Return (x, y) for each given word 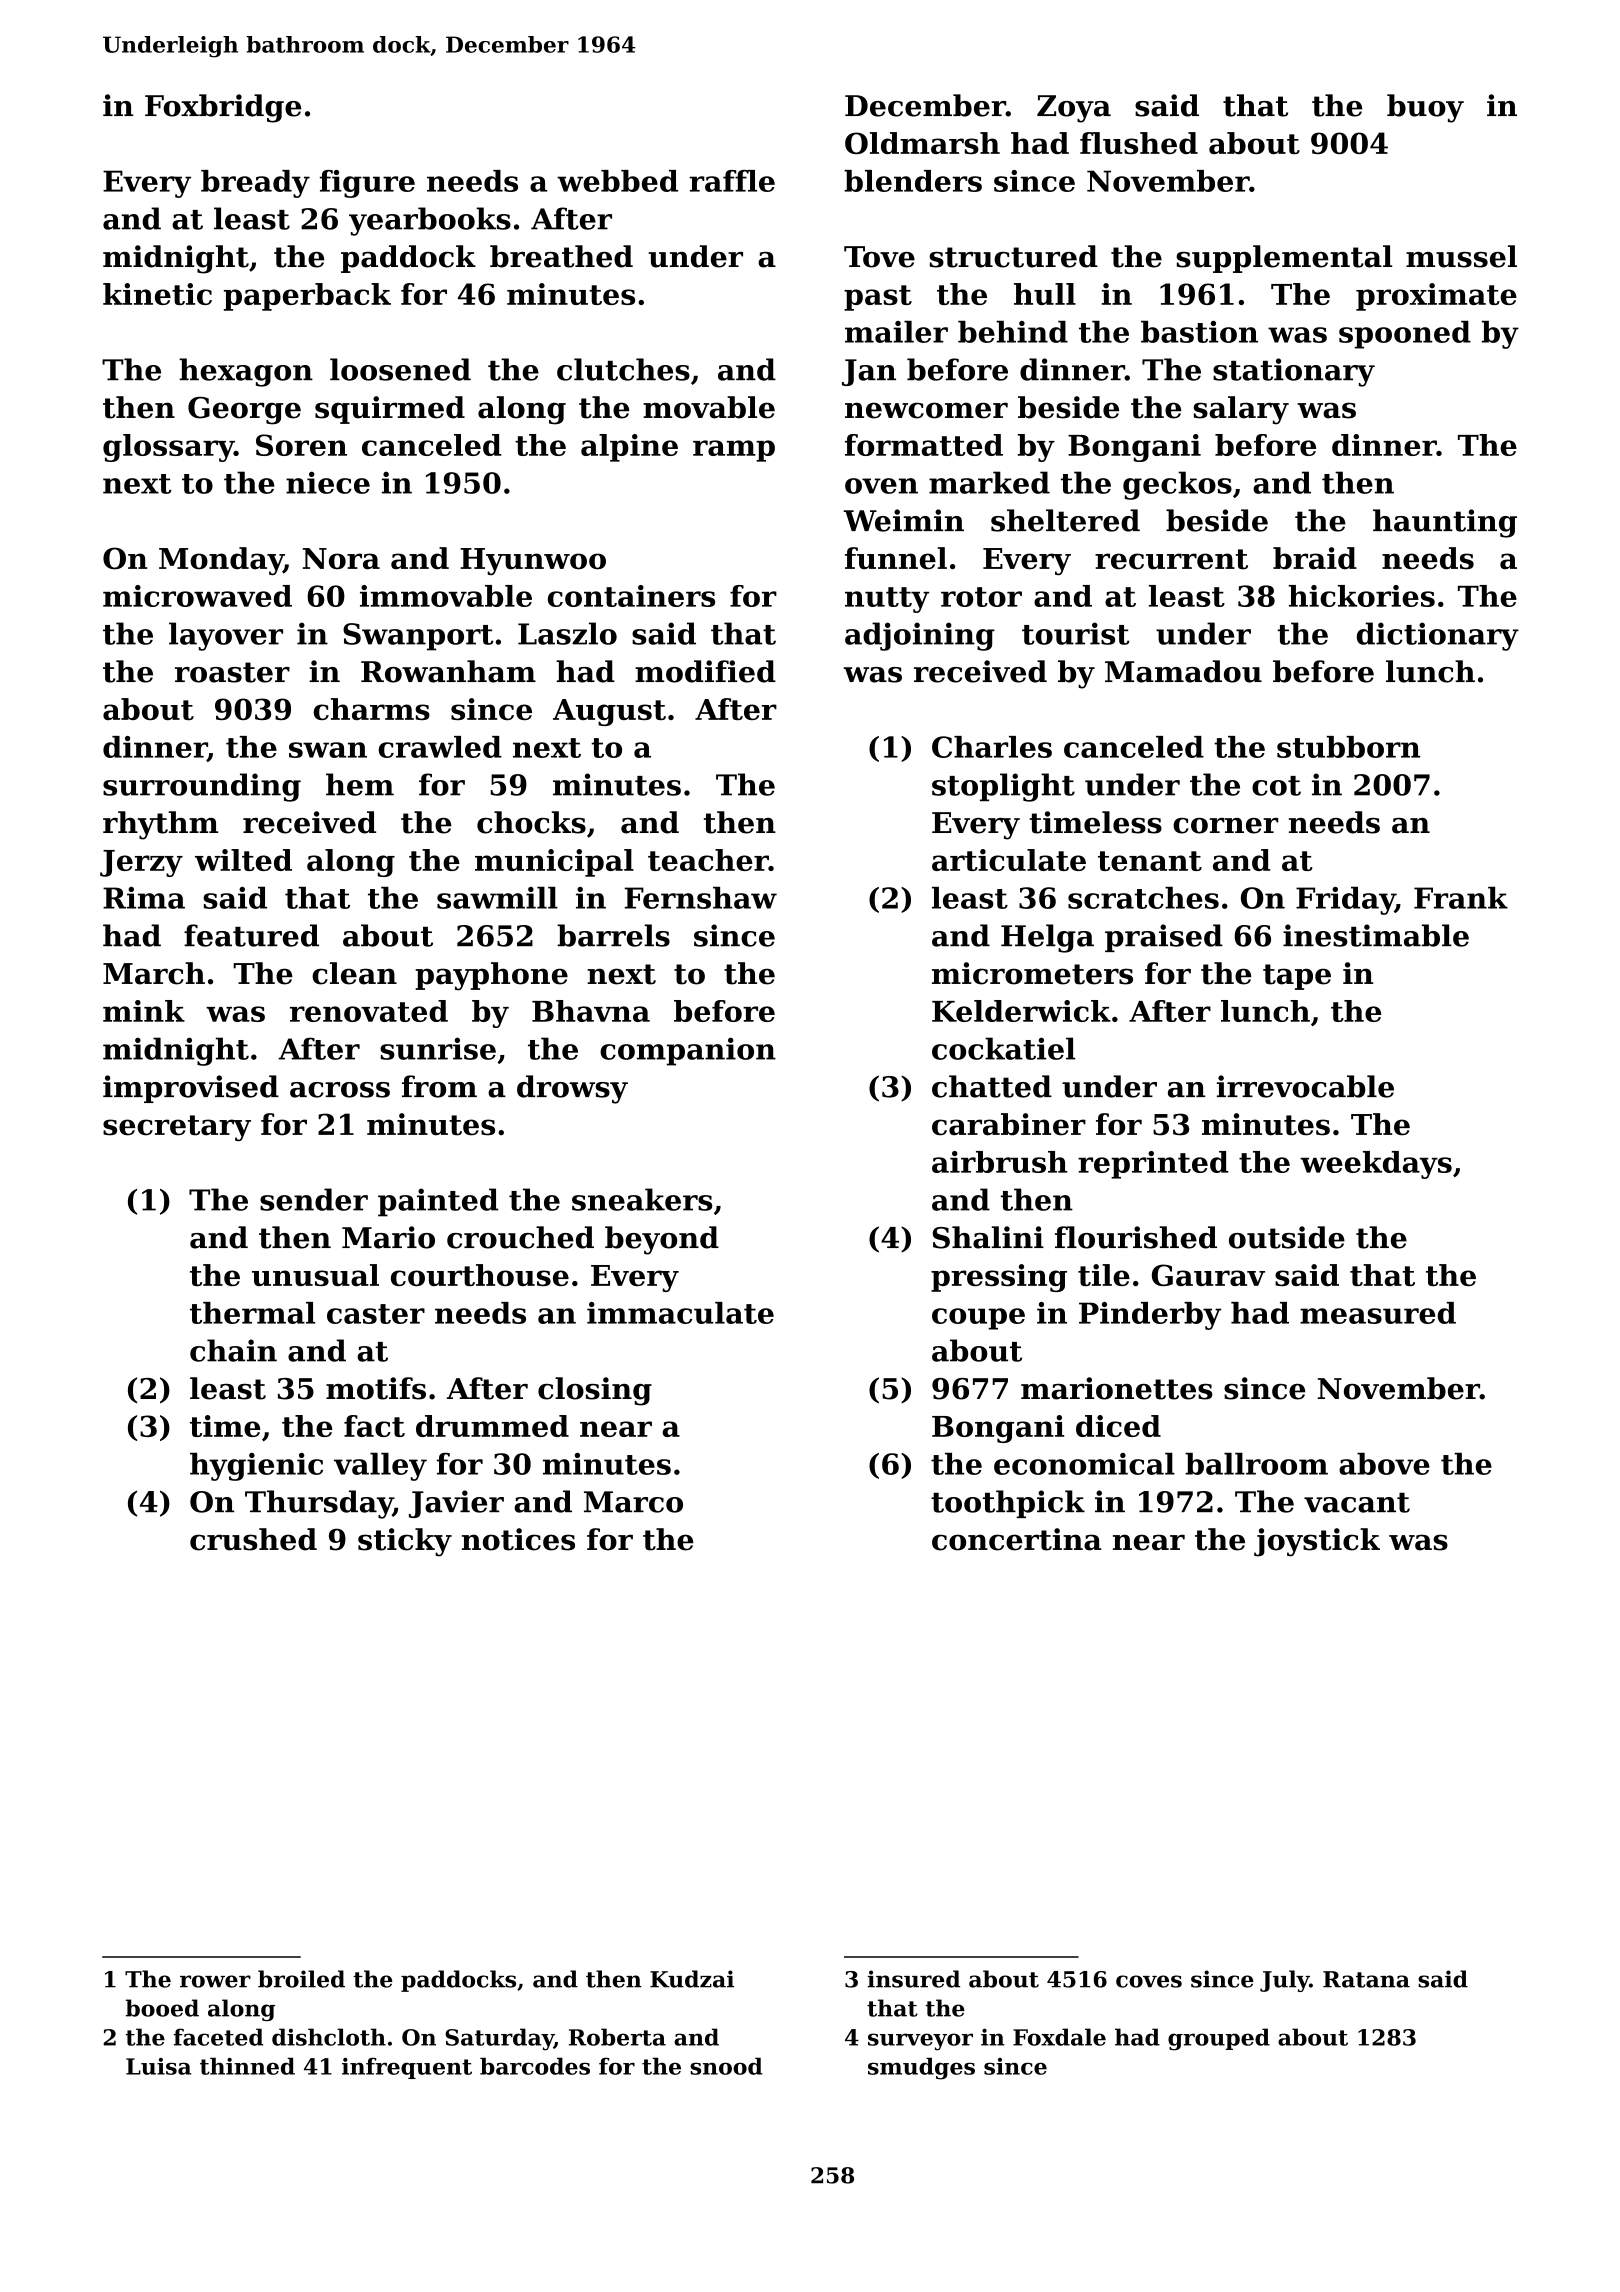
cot (1276, 786)
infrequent (407, 2068)
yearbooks (430, 221)
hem (360, 784)
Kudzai (692, 1979)
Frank (1461, 898)
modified (705, 671)
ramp (734, 451)
